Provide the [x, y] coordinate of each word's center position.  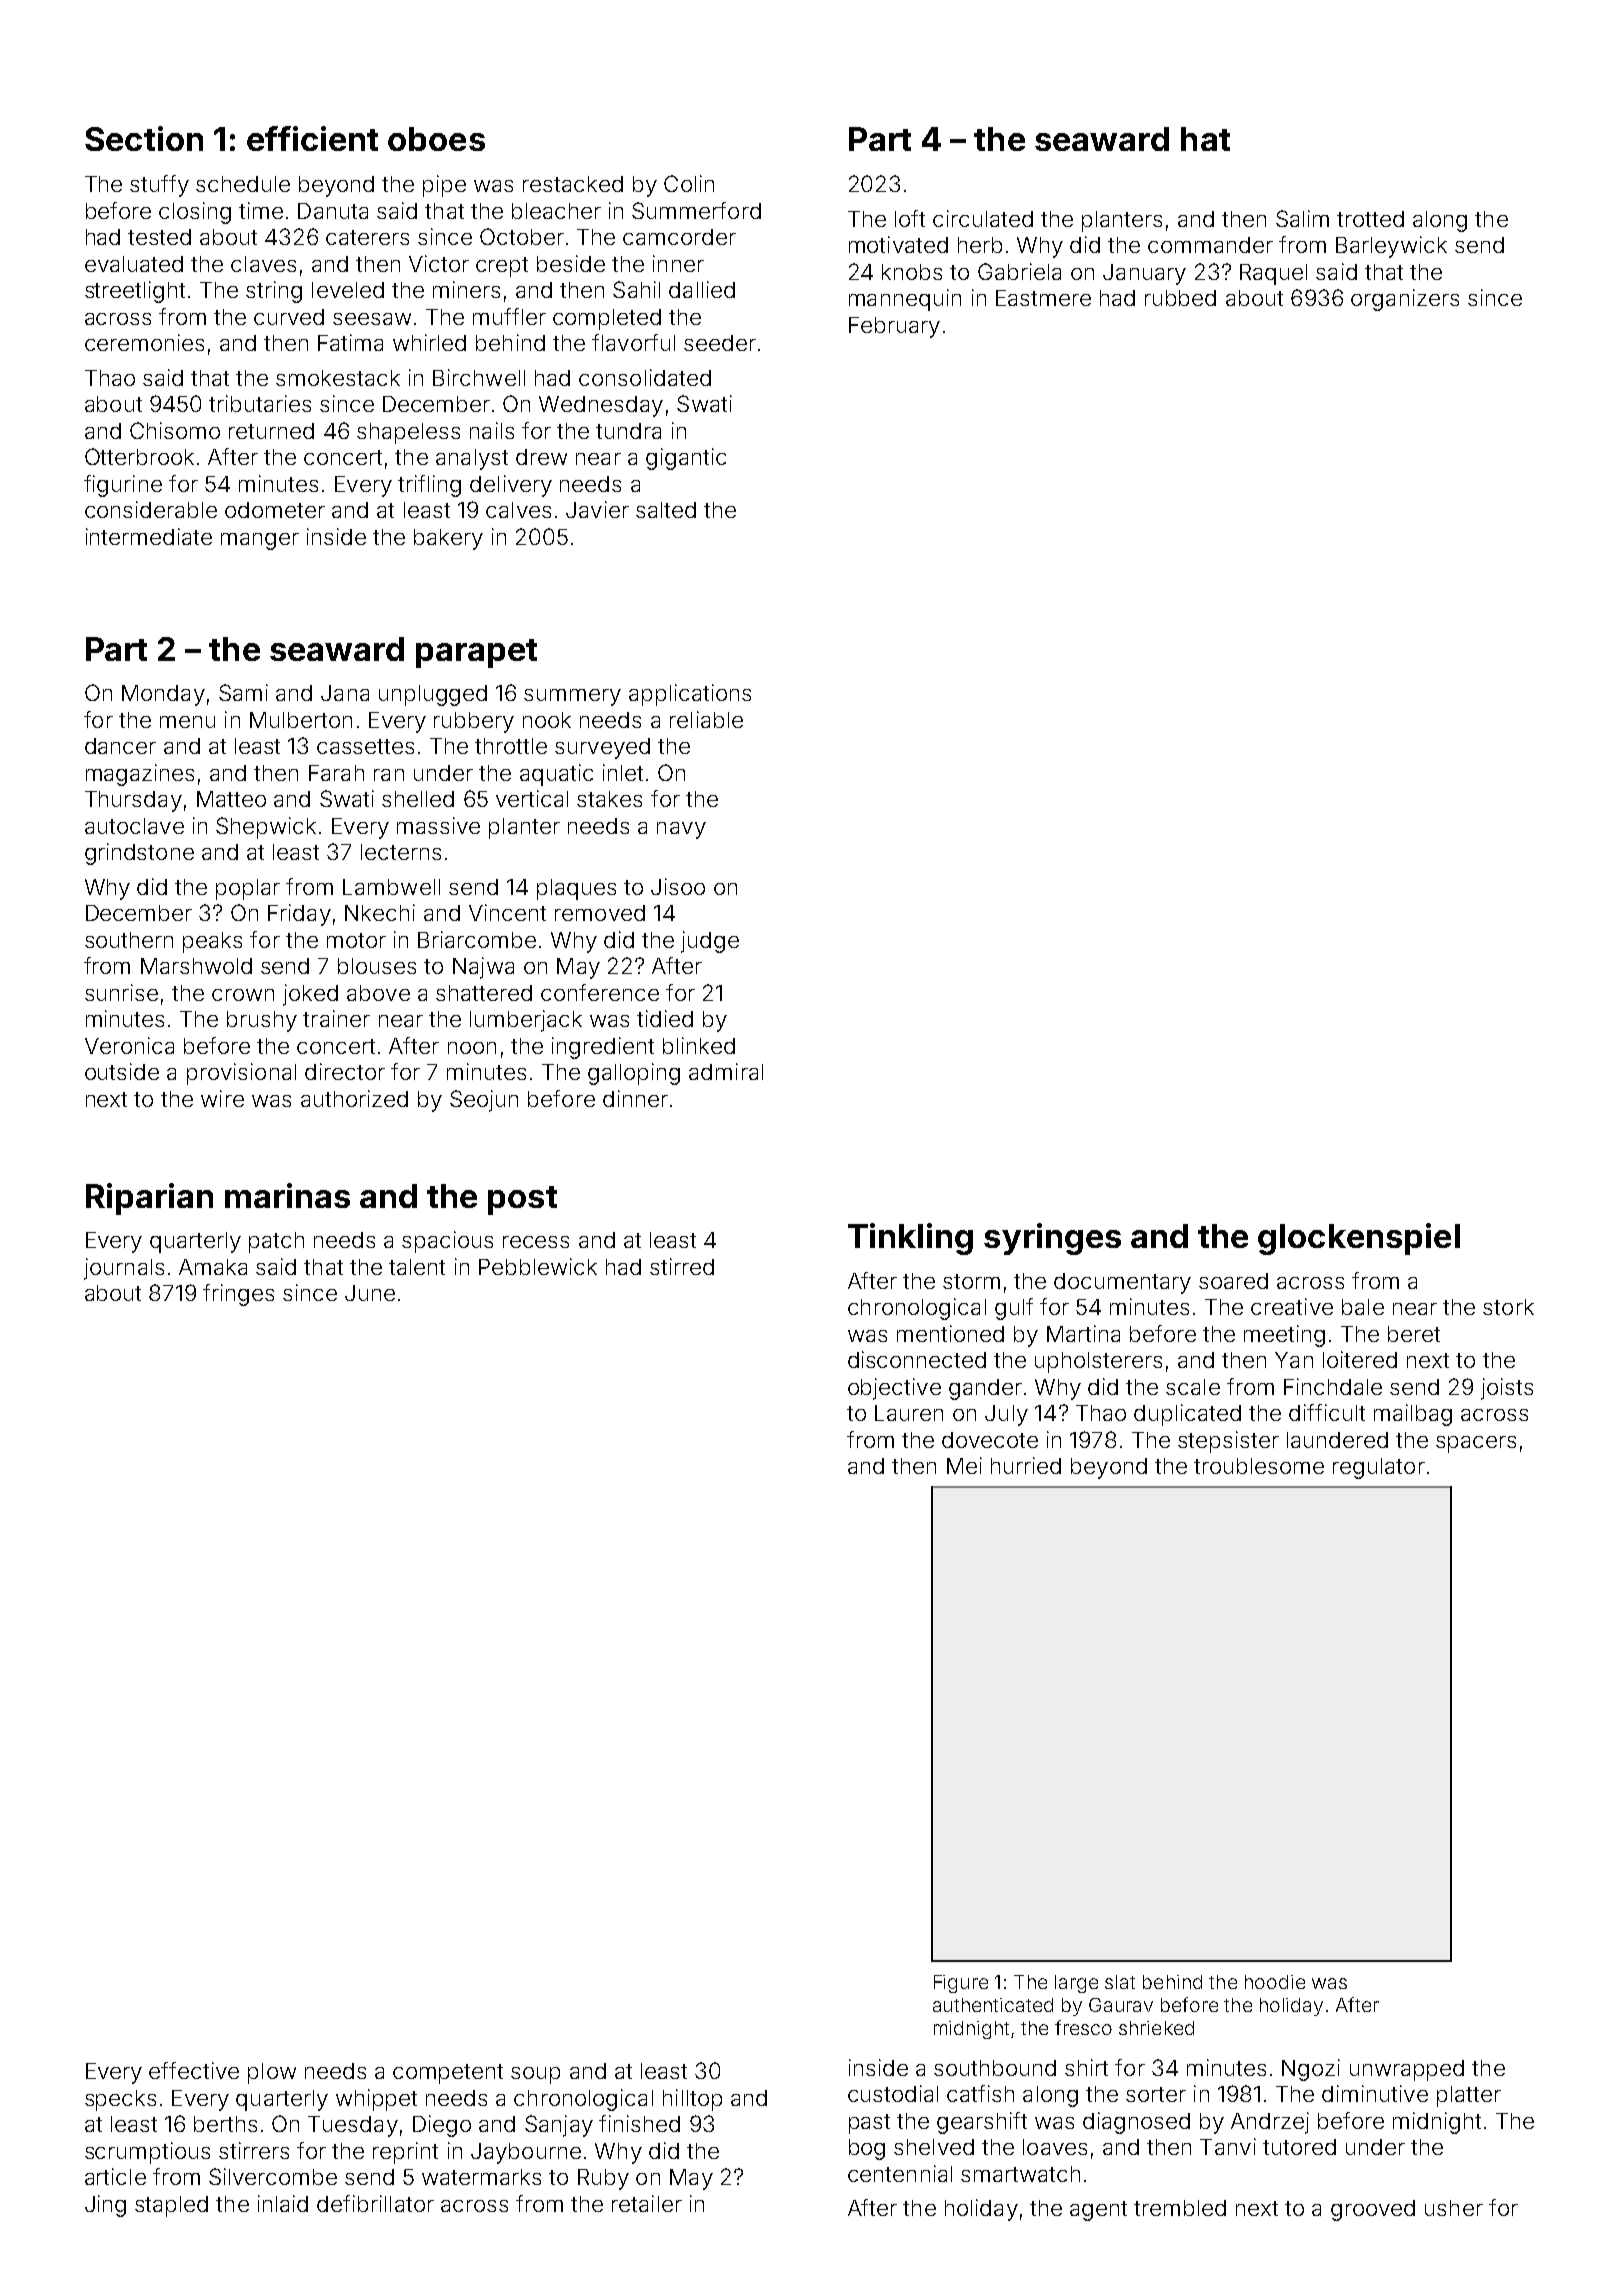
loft [910, 218]
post [522, 1200]
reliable [706, 719]
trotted [1370, 219]
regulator [1379, 1468]
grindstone [139, 854]
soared [1233, 1281]
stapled [171, 2206]
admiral [726, 1071]
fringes [238, 1295]
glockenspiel [1359, 1239]
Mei [964, 1465]
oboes [436, 139]
